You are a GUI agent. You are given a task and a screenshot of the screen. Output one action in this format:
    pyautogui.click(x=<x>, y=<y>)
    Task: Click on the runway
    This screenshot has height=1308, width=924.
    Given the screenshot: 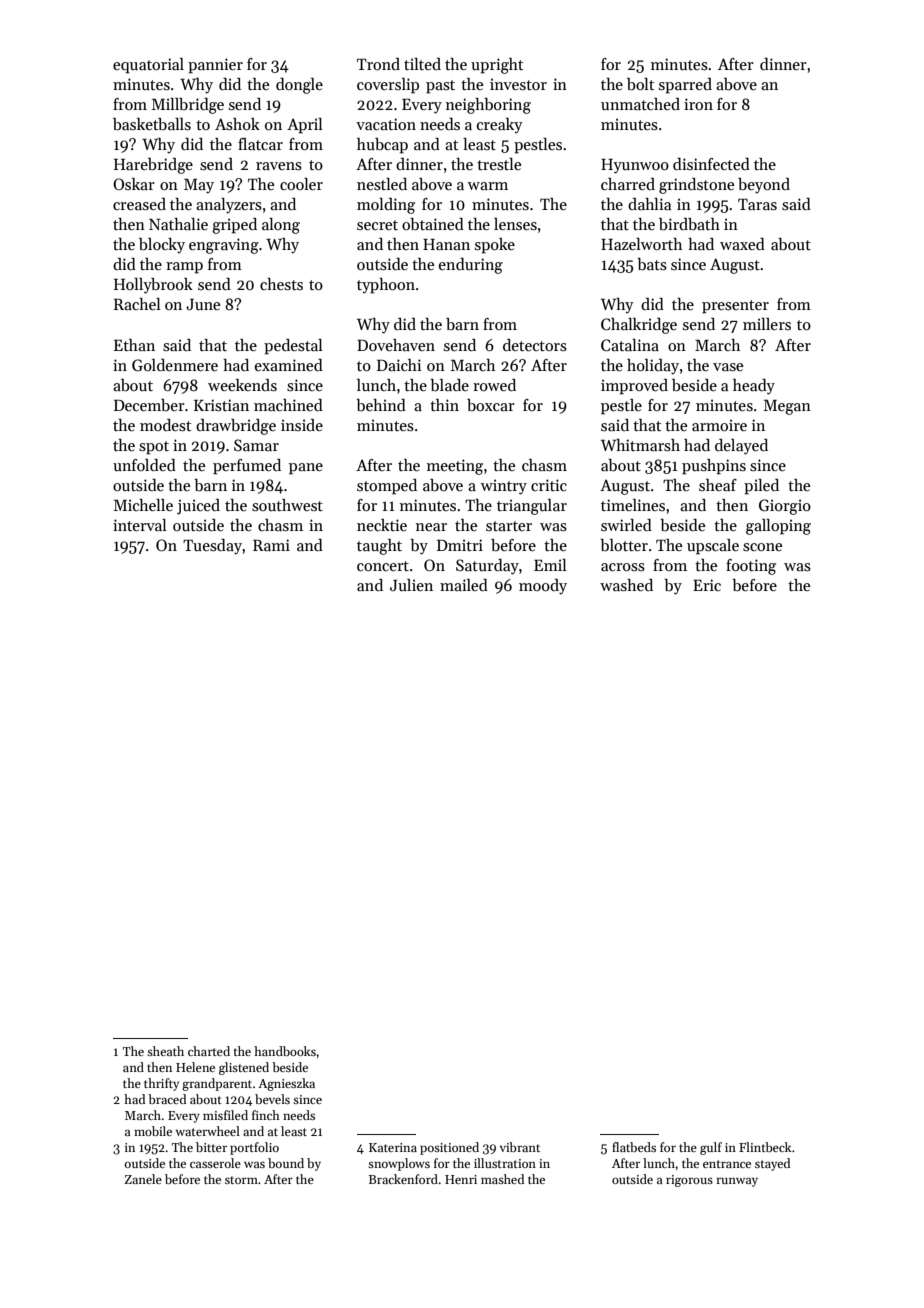 What is the action you would take?
    pyautogui.click(x=737, y=1182)
